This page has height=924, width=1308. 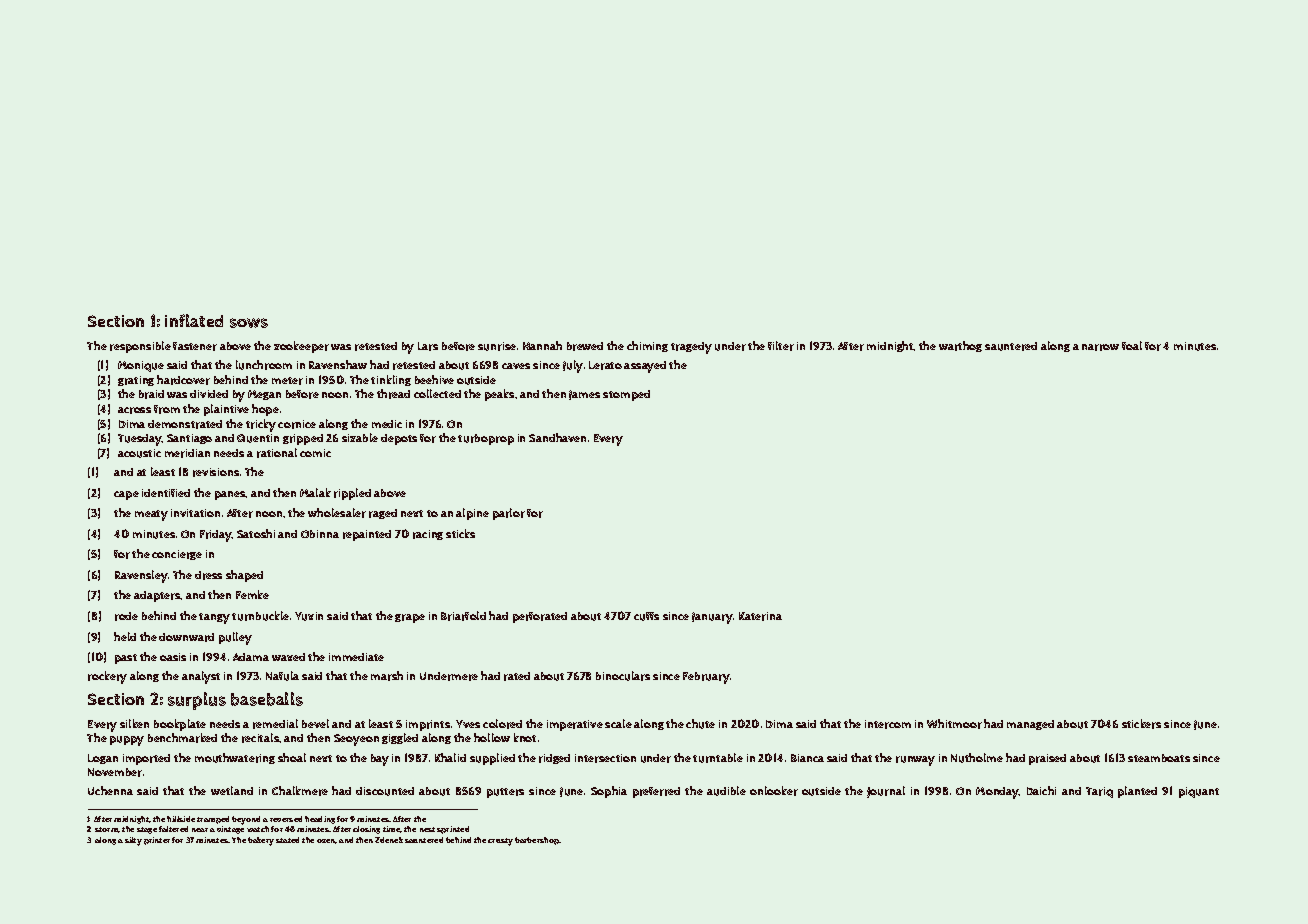 What do you see at coordinates (542, 345) in the page?
I see `Hannah` at bounding box center [542, 345].
